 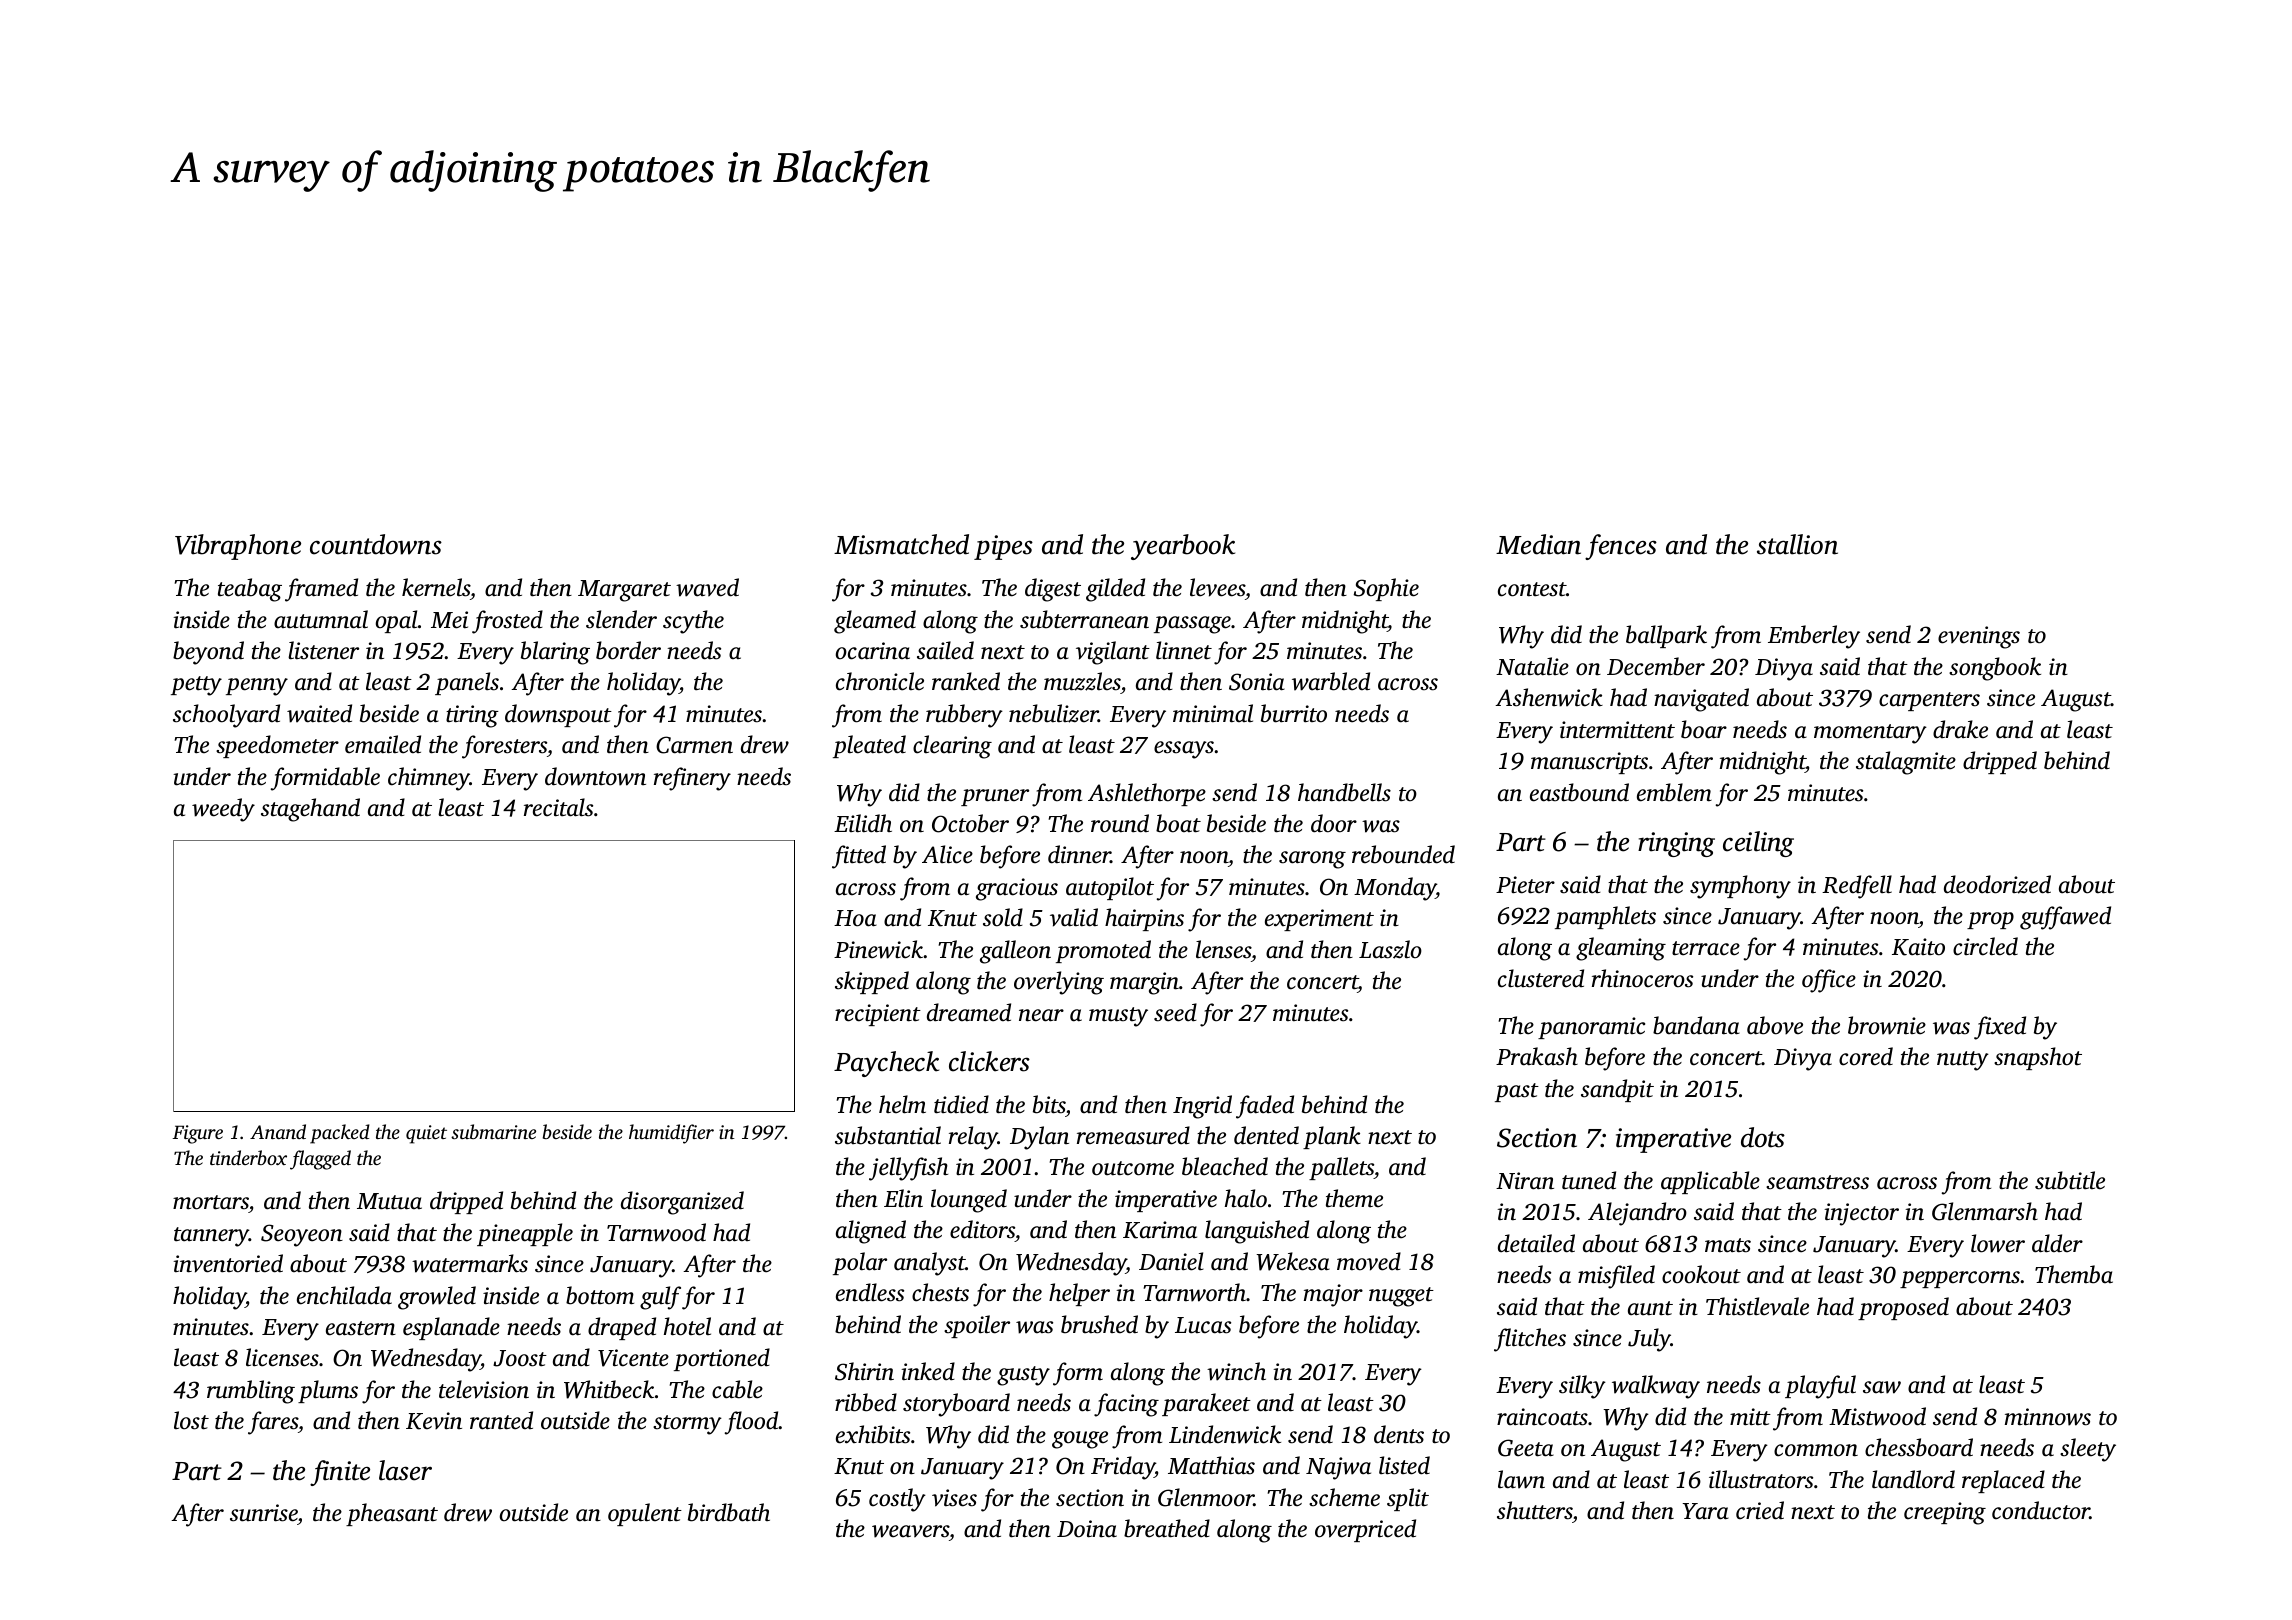 What do you see at coordinates (901, 544) in the page?
I see `Mismatched` at bounding box center [901, 544].
